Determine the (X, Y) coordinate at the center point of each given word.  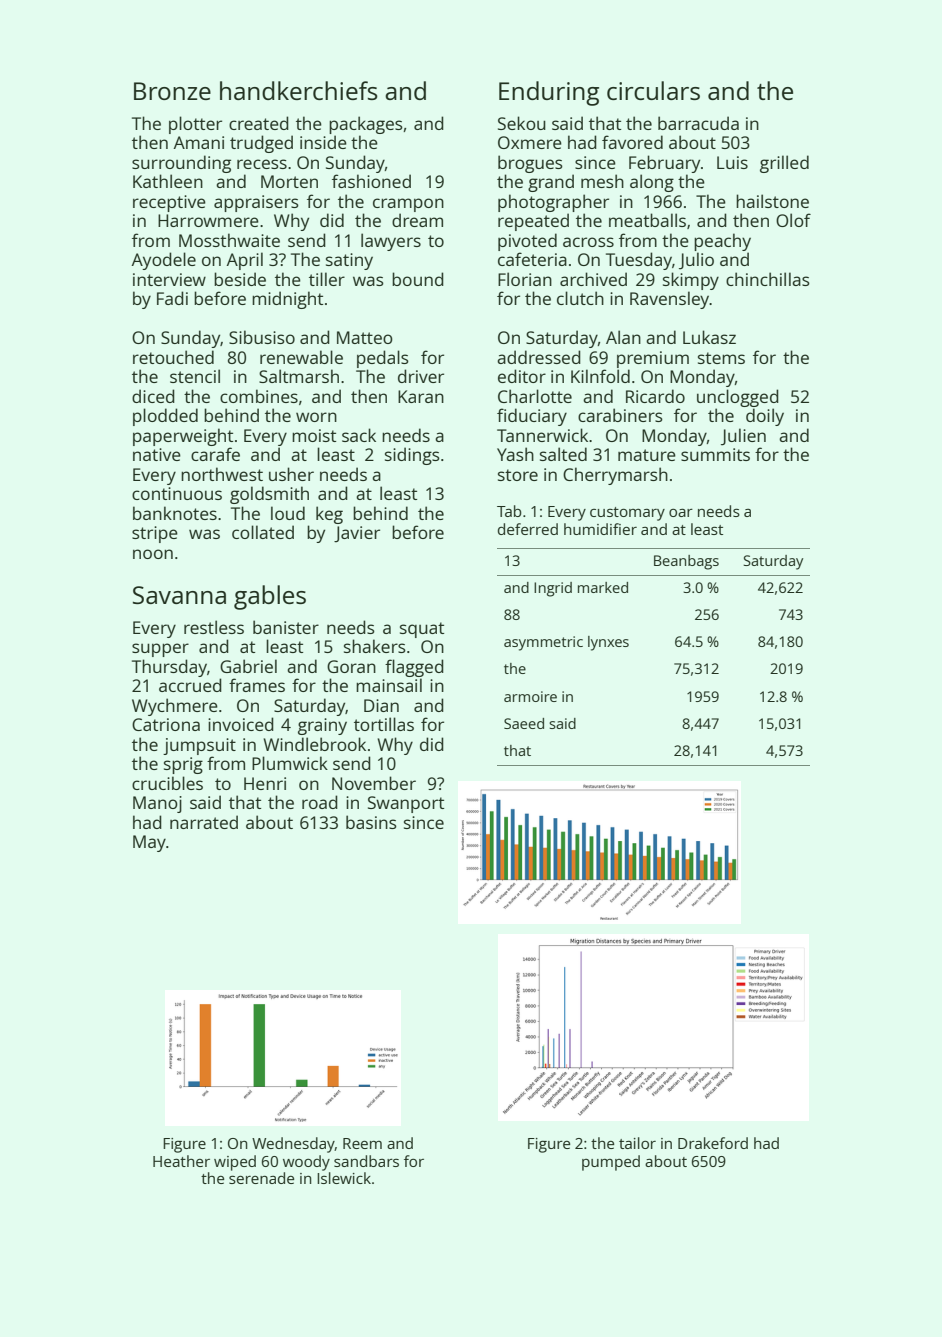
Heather (181, 1161)
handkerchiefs (299, 90)
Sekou (522, 123)
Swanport (406, 804)
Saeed (524, 723)
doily (765, 417)
